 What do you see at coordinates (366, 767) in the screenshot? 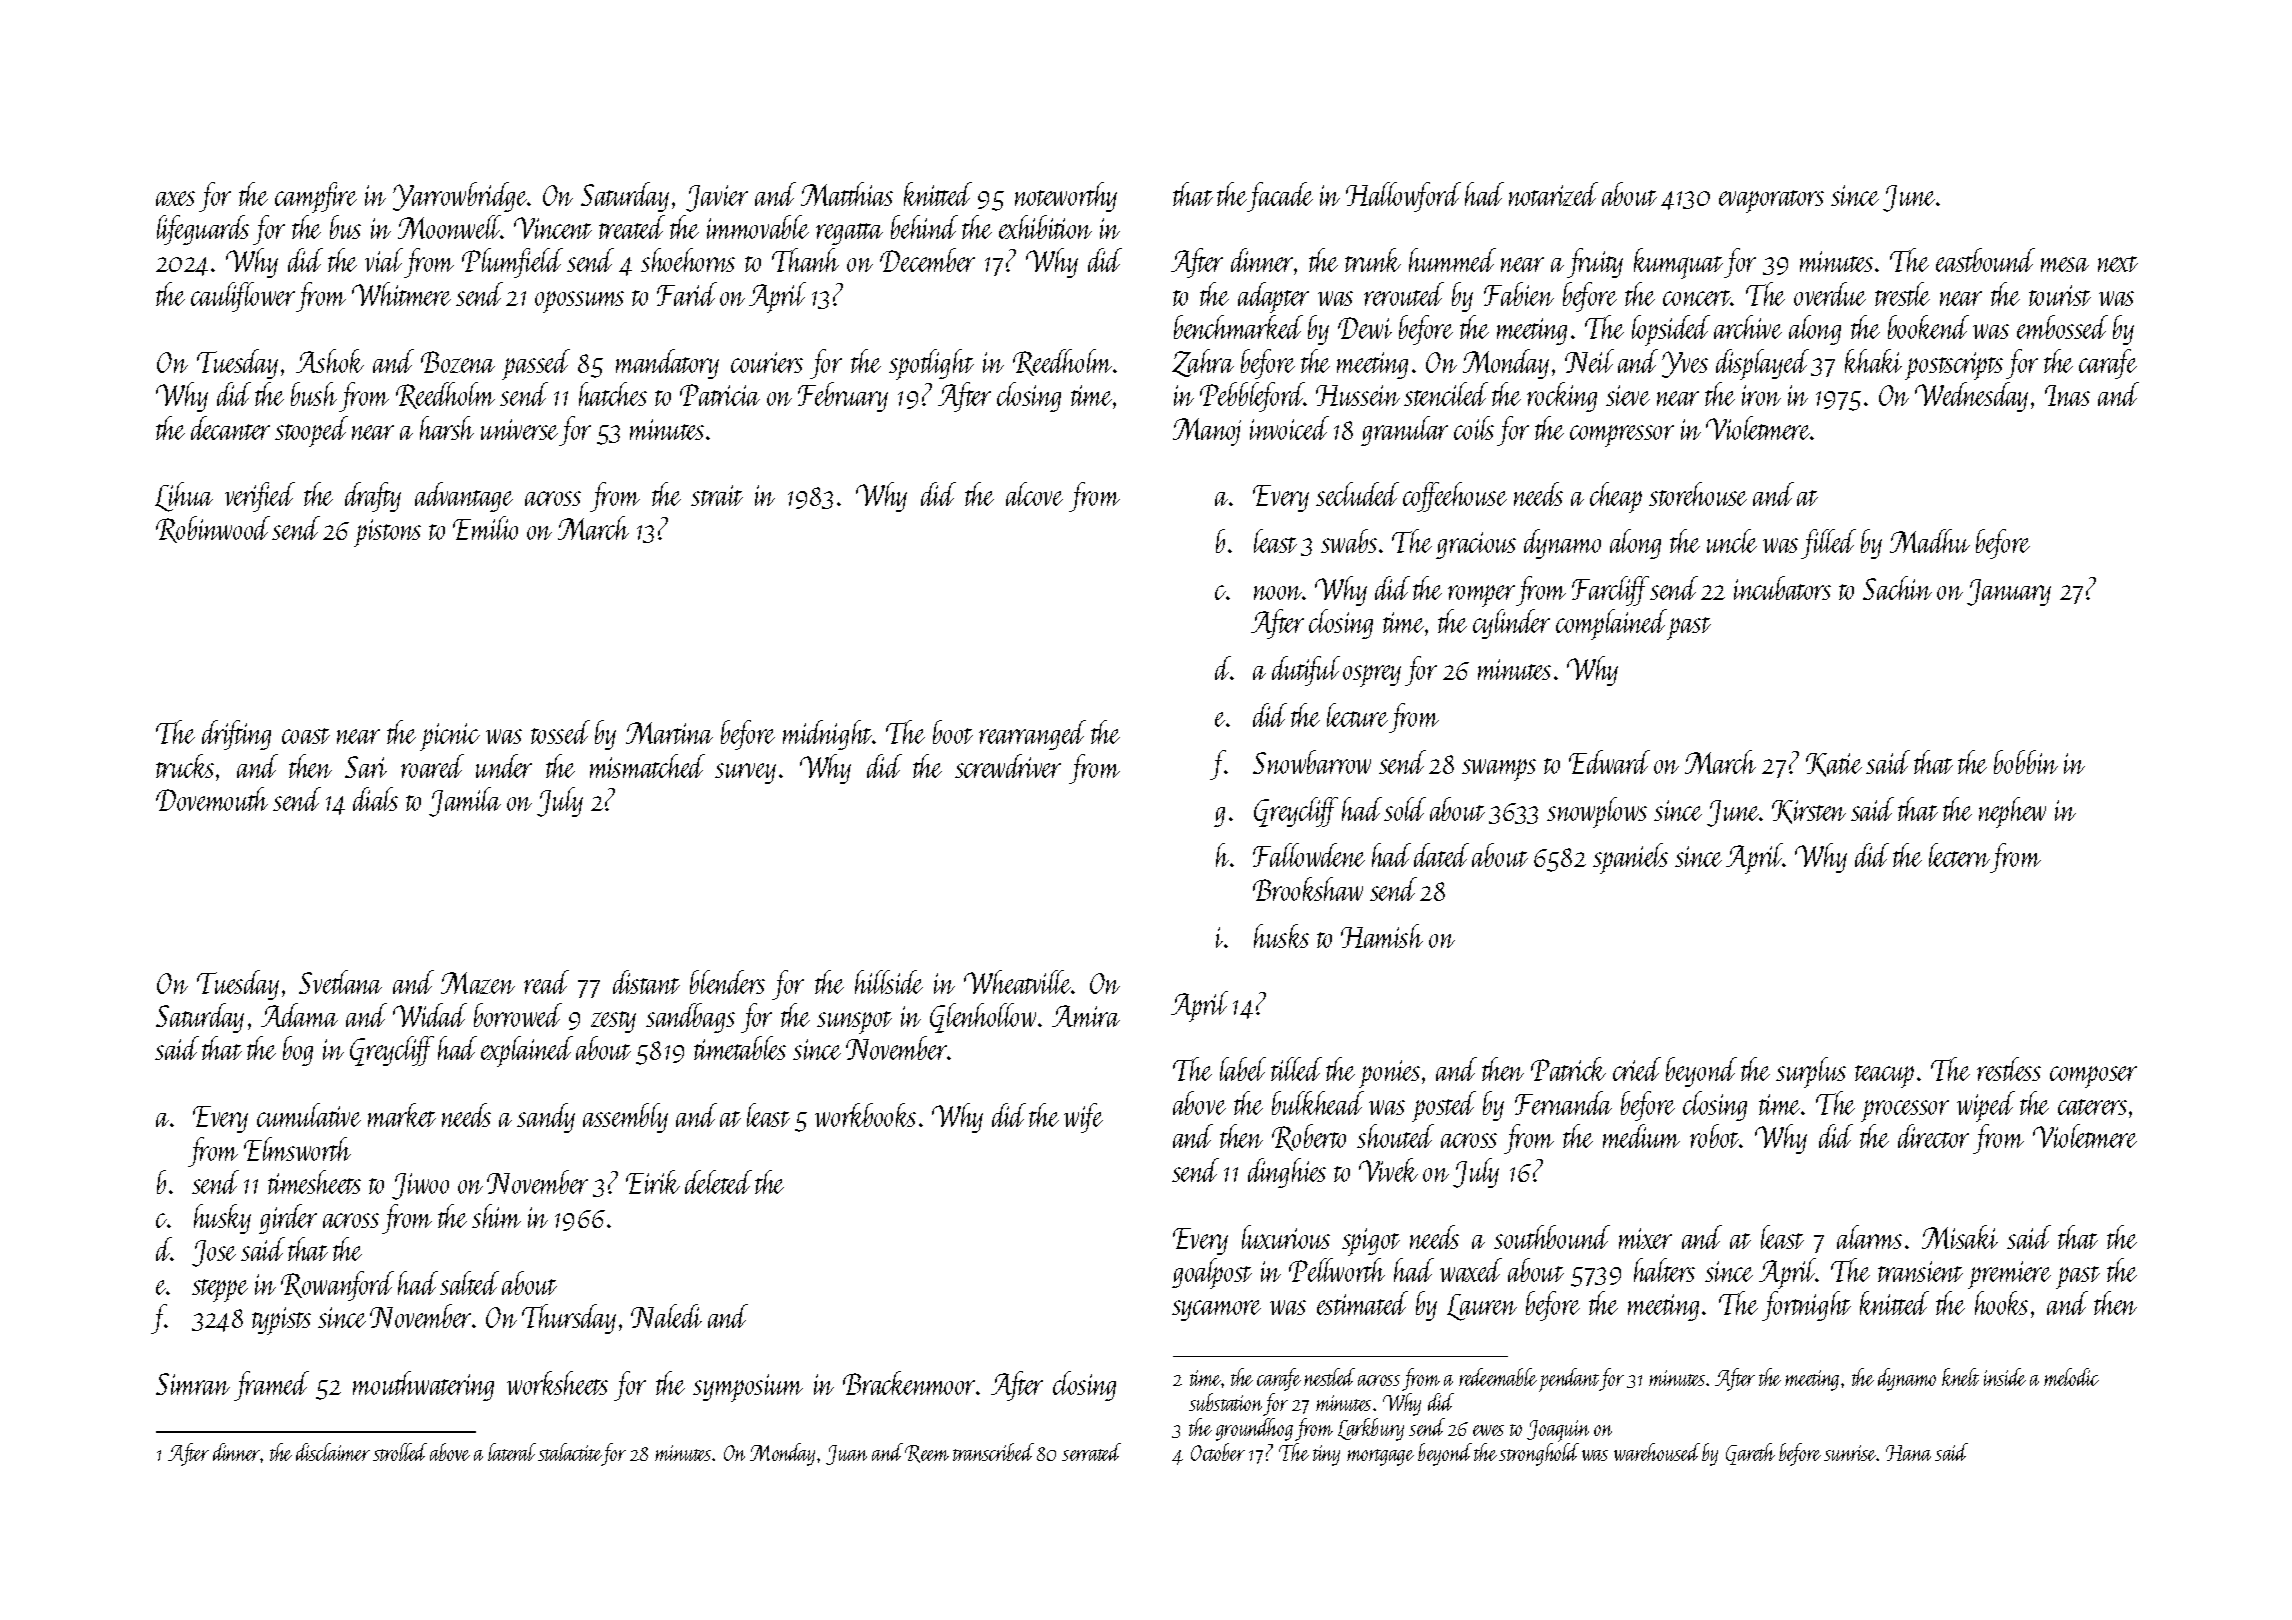
I see `Sari` at bounding box center [366, 767].
